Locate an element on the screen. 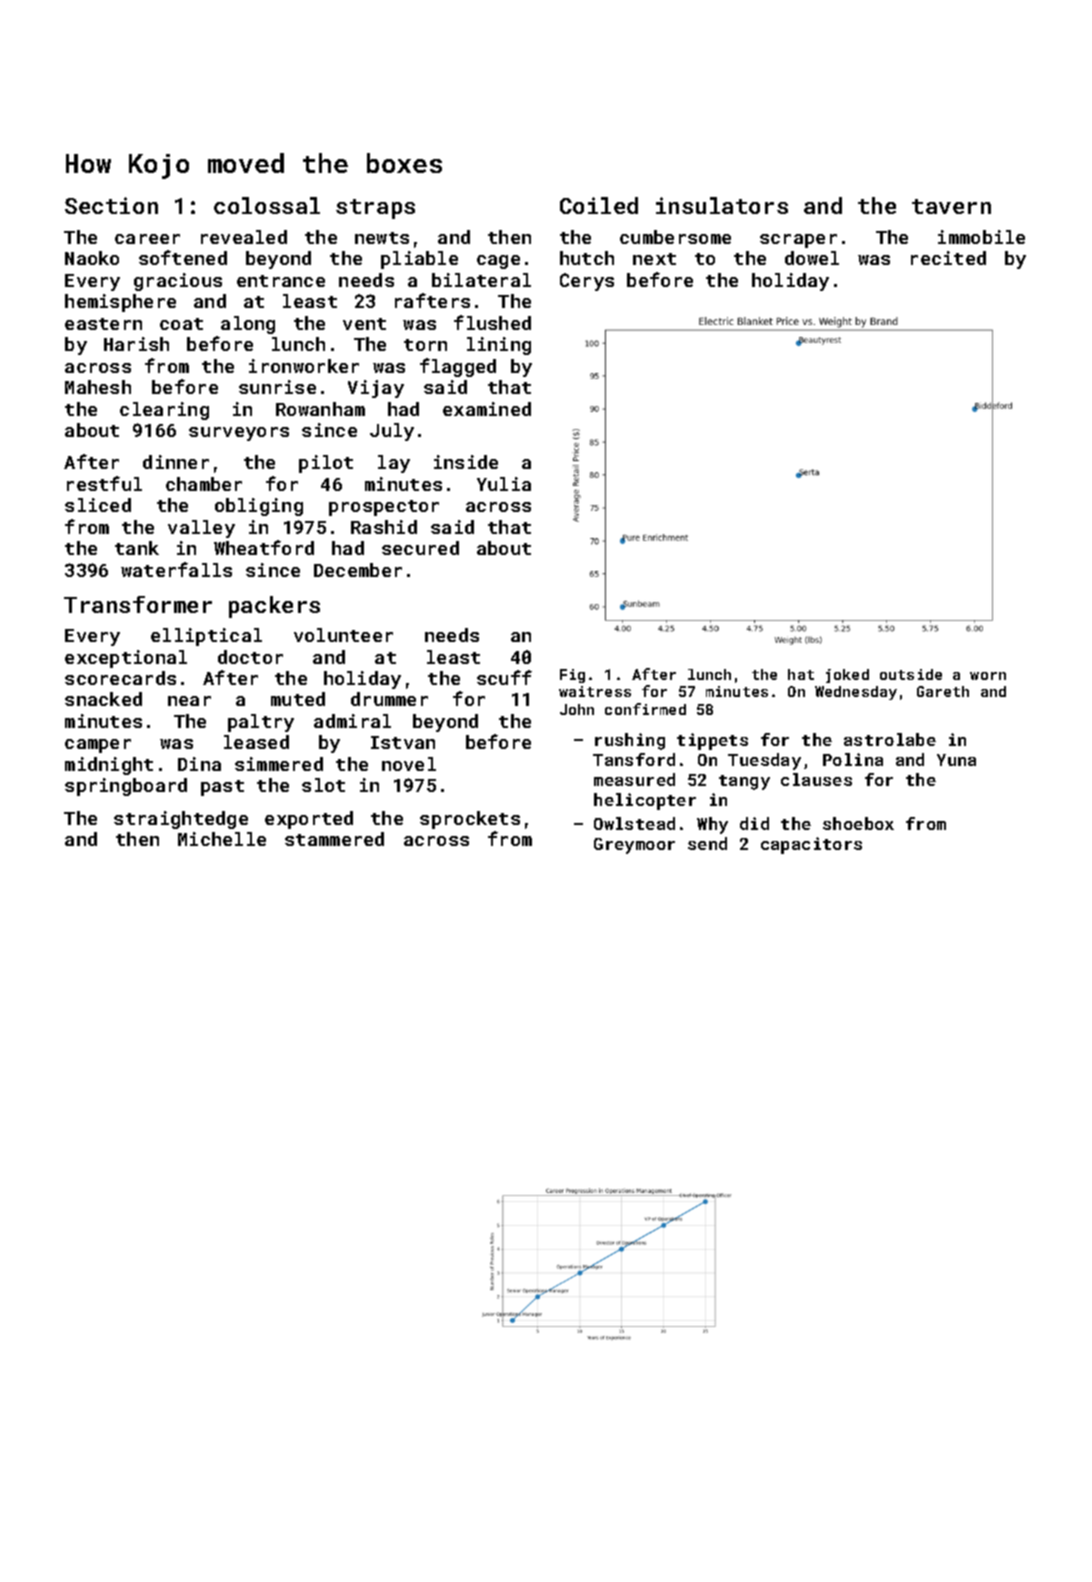 This screenshot has width=1092, height=1582. tavern is located at coordinates (951, 206).
